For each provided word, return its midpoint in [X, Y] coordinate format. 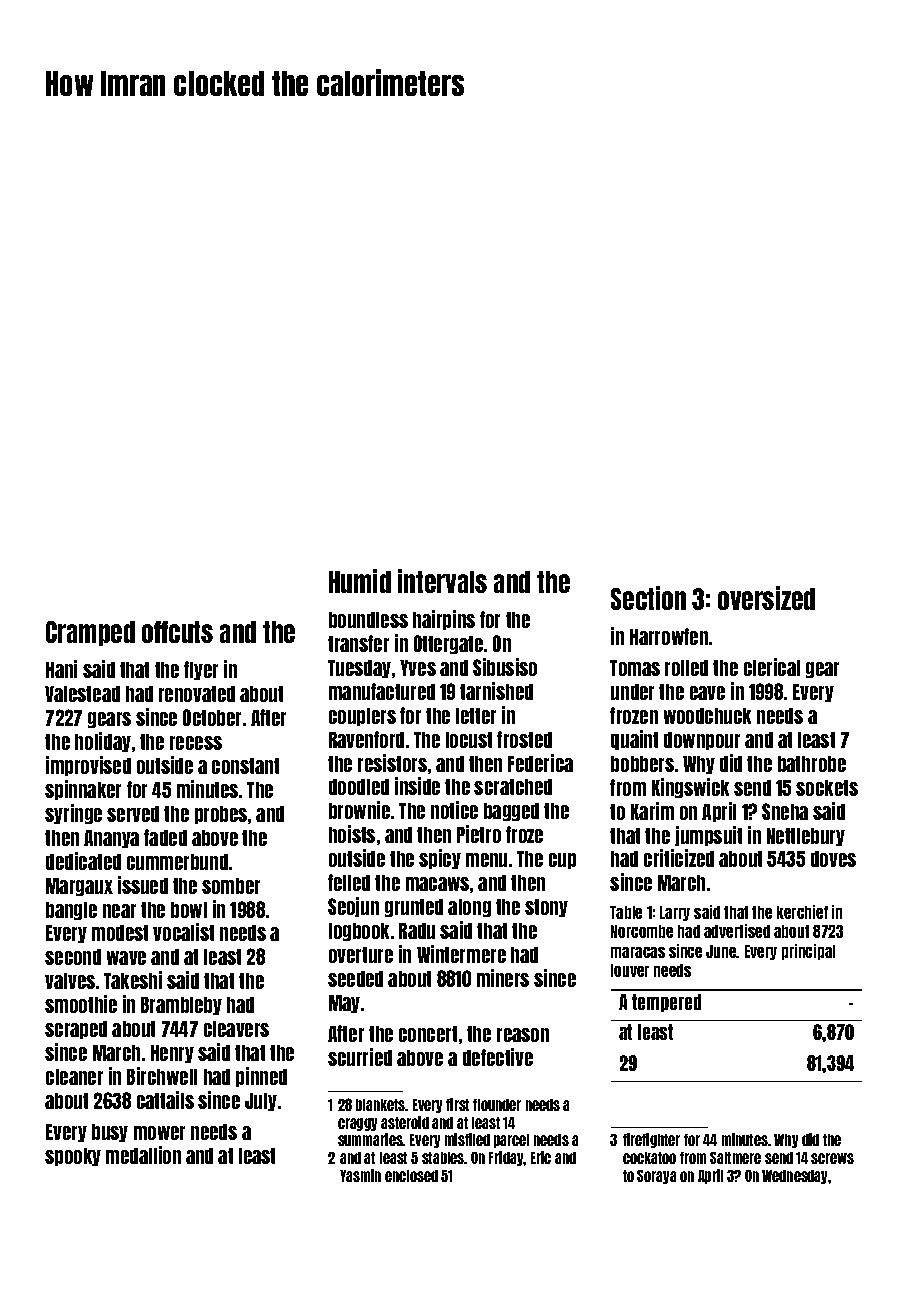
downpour [702, 741]
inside [417, 786]
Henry [172, 1054]
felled [349, 882]
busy [110, 1133]
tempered [666, 1003]
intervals [442, 581]
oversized [766, 598]
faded [165, 837]
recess [196, 743]
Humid [360, 581]
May [344, 1004]
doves [833, 859]
